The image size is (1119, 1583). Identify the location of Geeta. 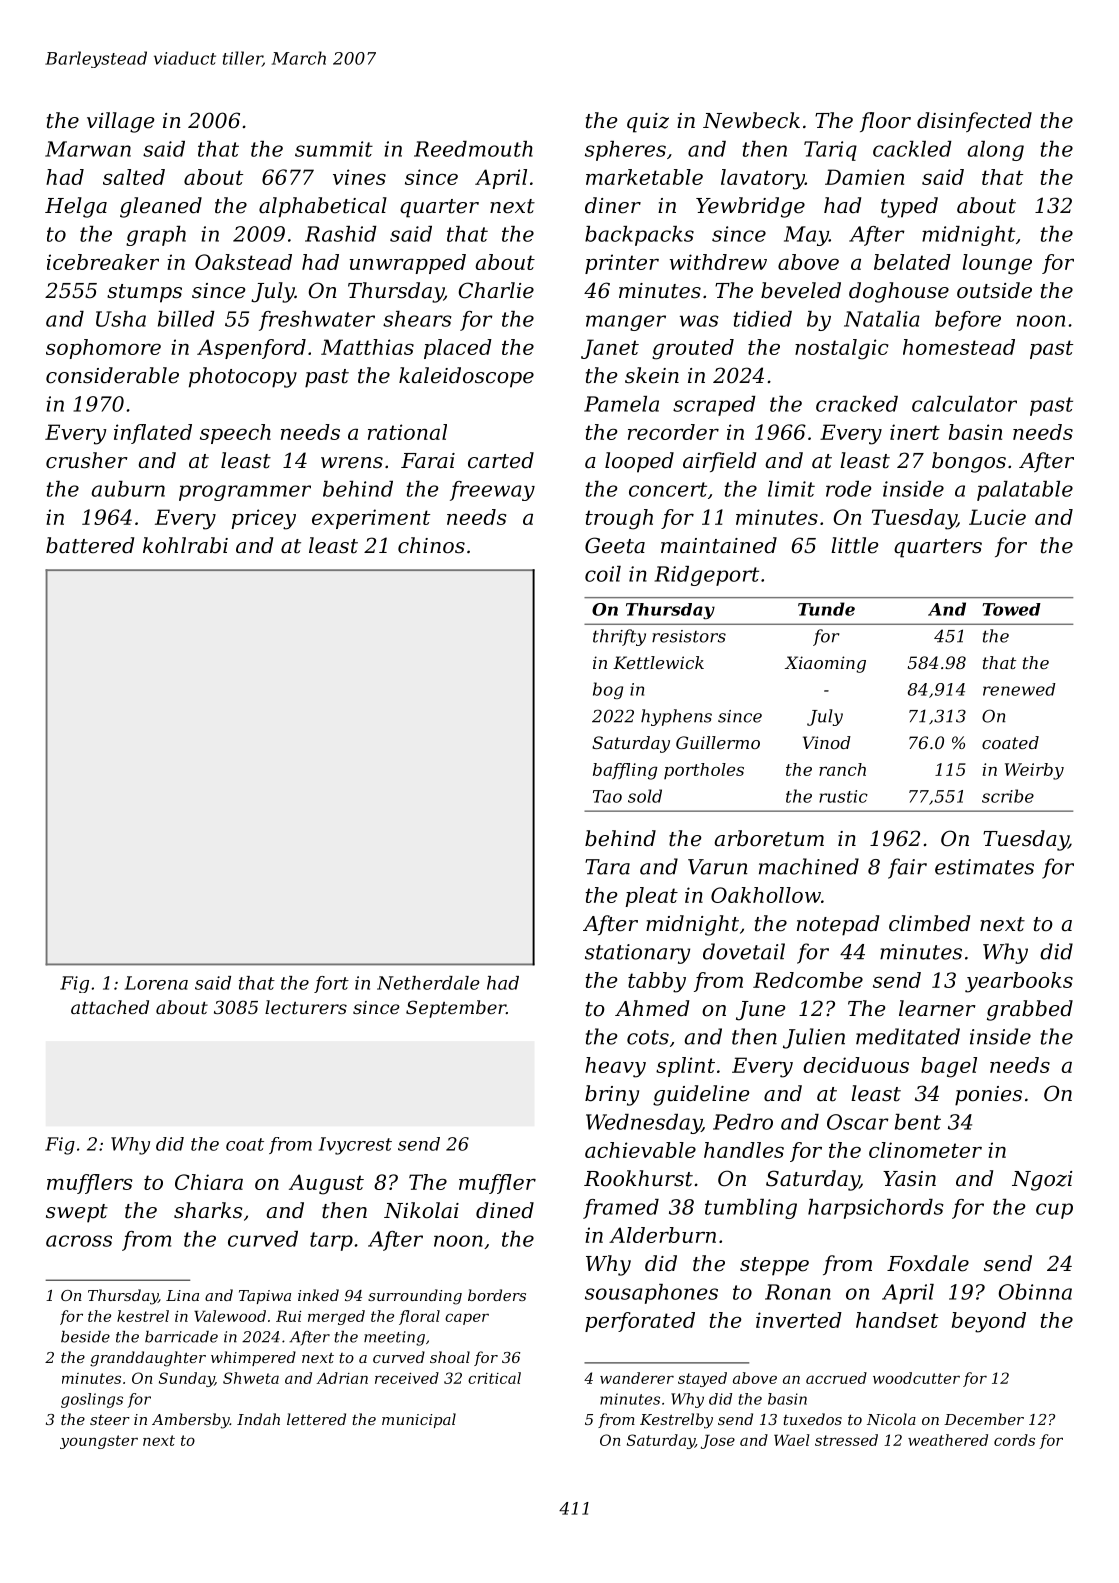
(615, 545).
